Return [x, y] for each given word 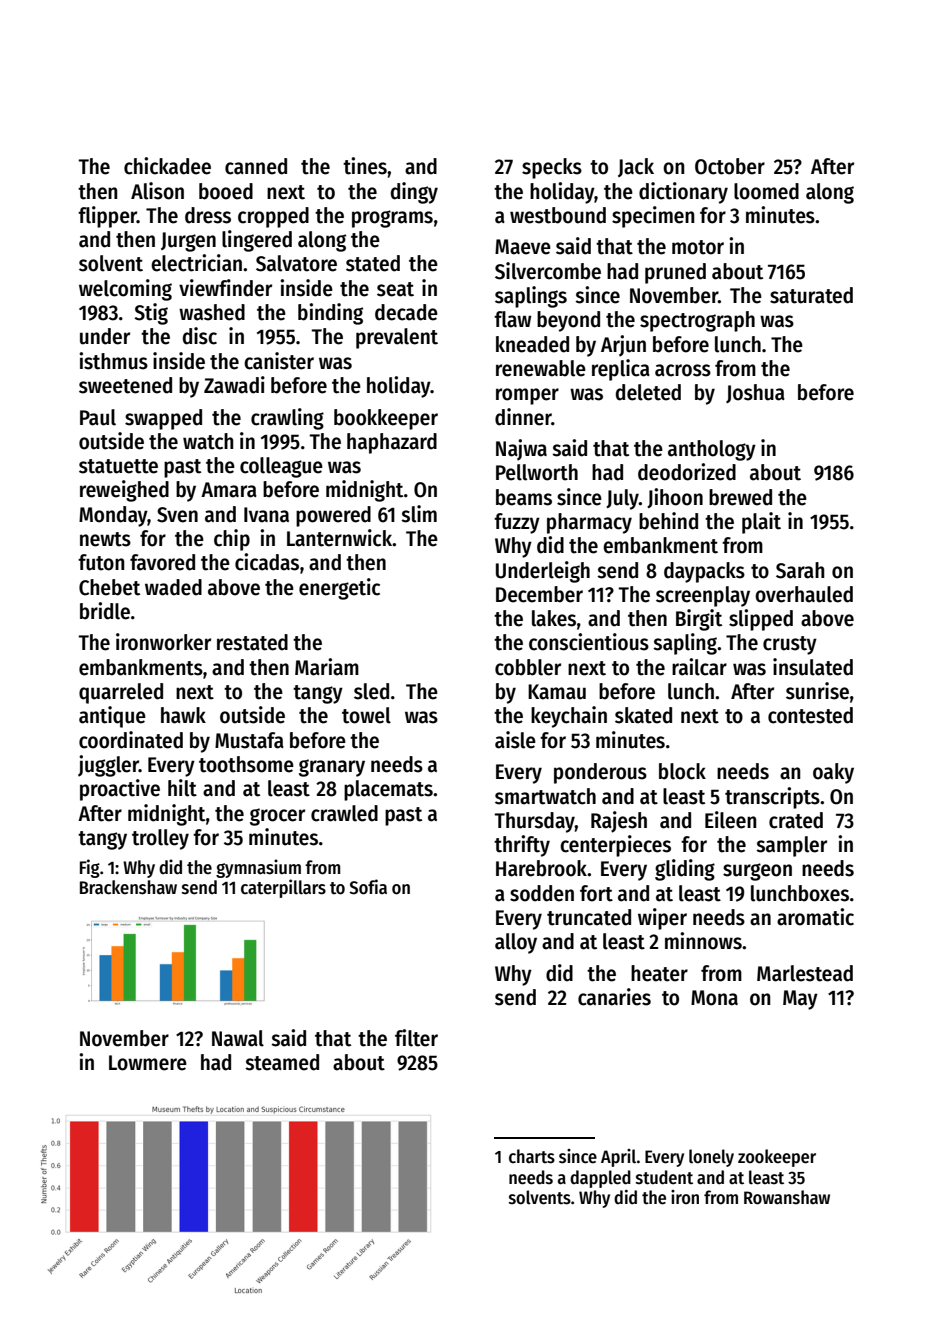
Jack [636, 167]
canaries [614, 997]
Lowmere [148, 1063]
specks [552, 168]
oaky [833, 773]
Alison [157, 191]
